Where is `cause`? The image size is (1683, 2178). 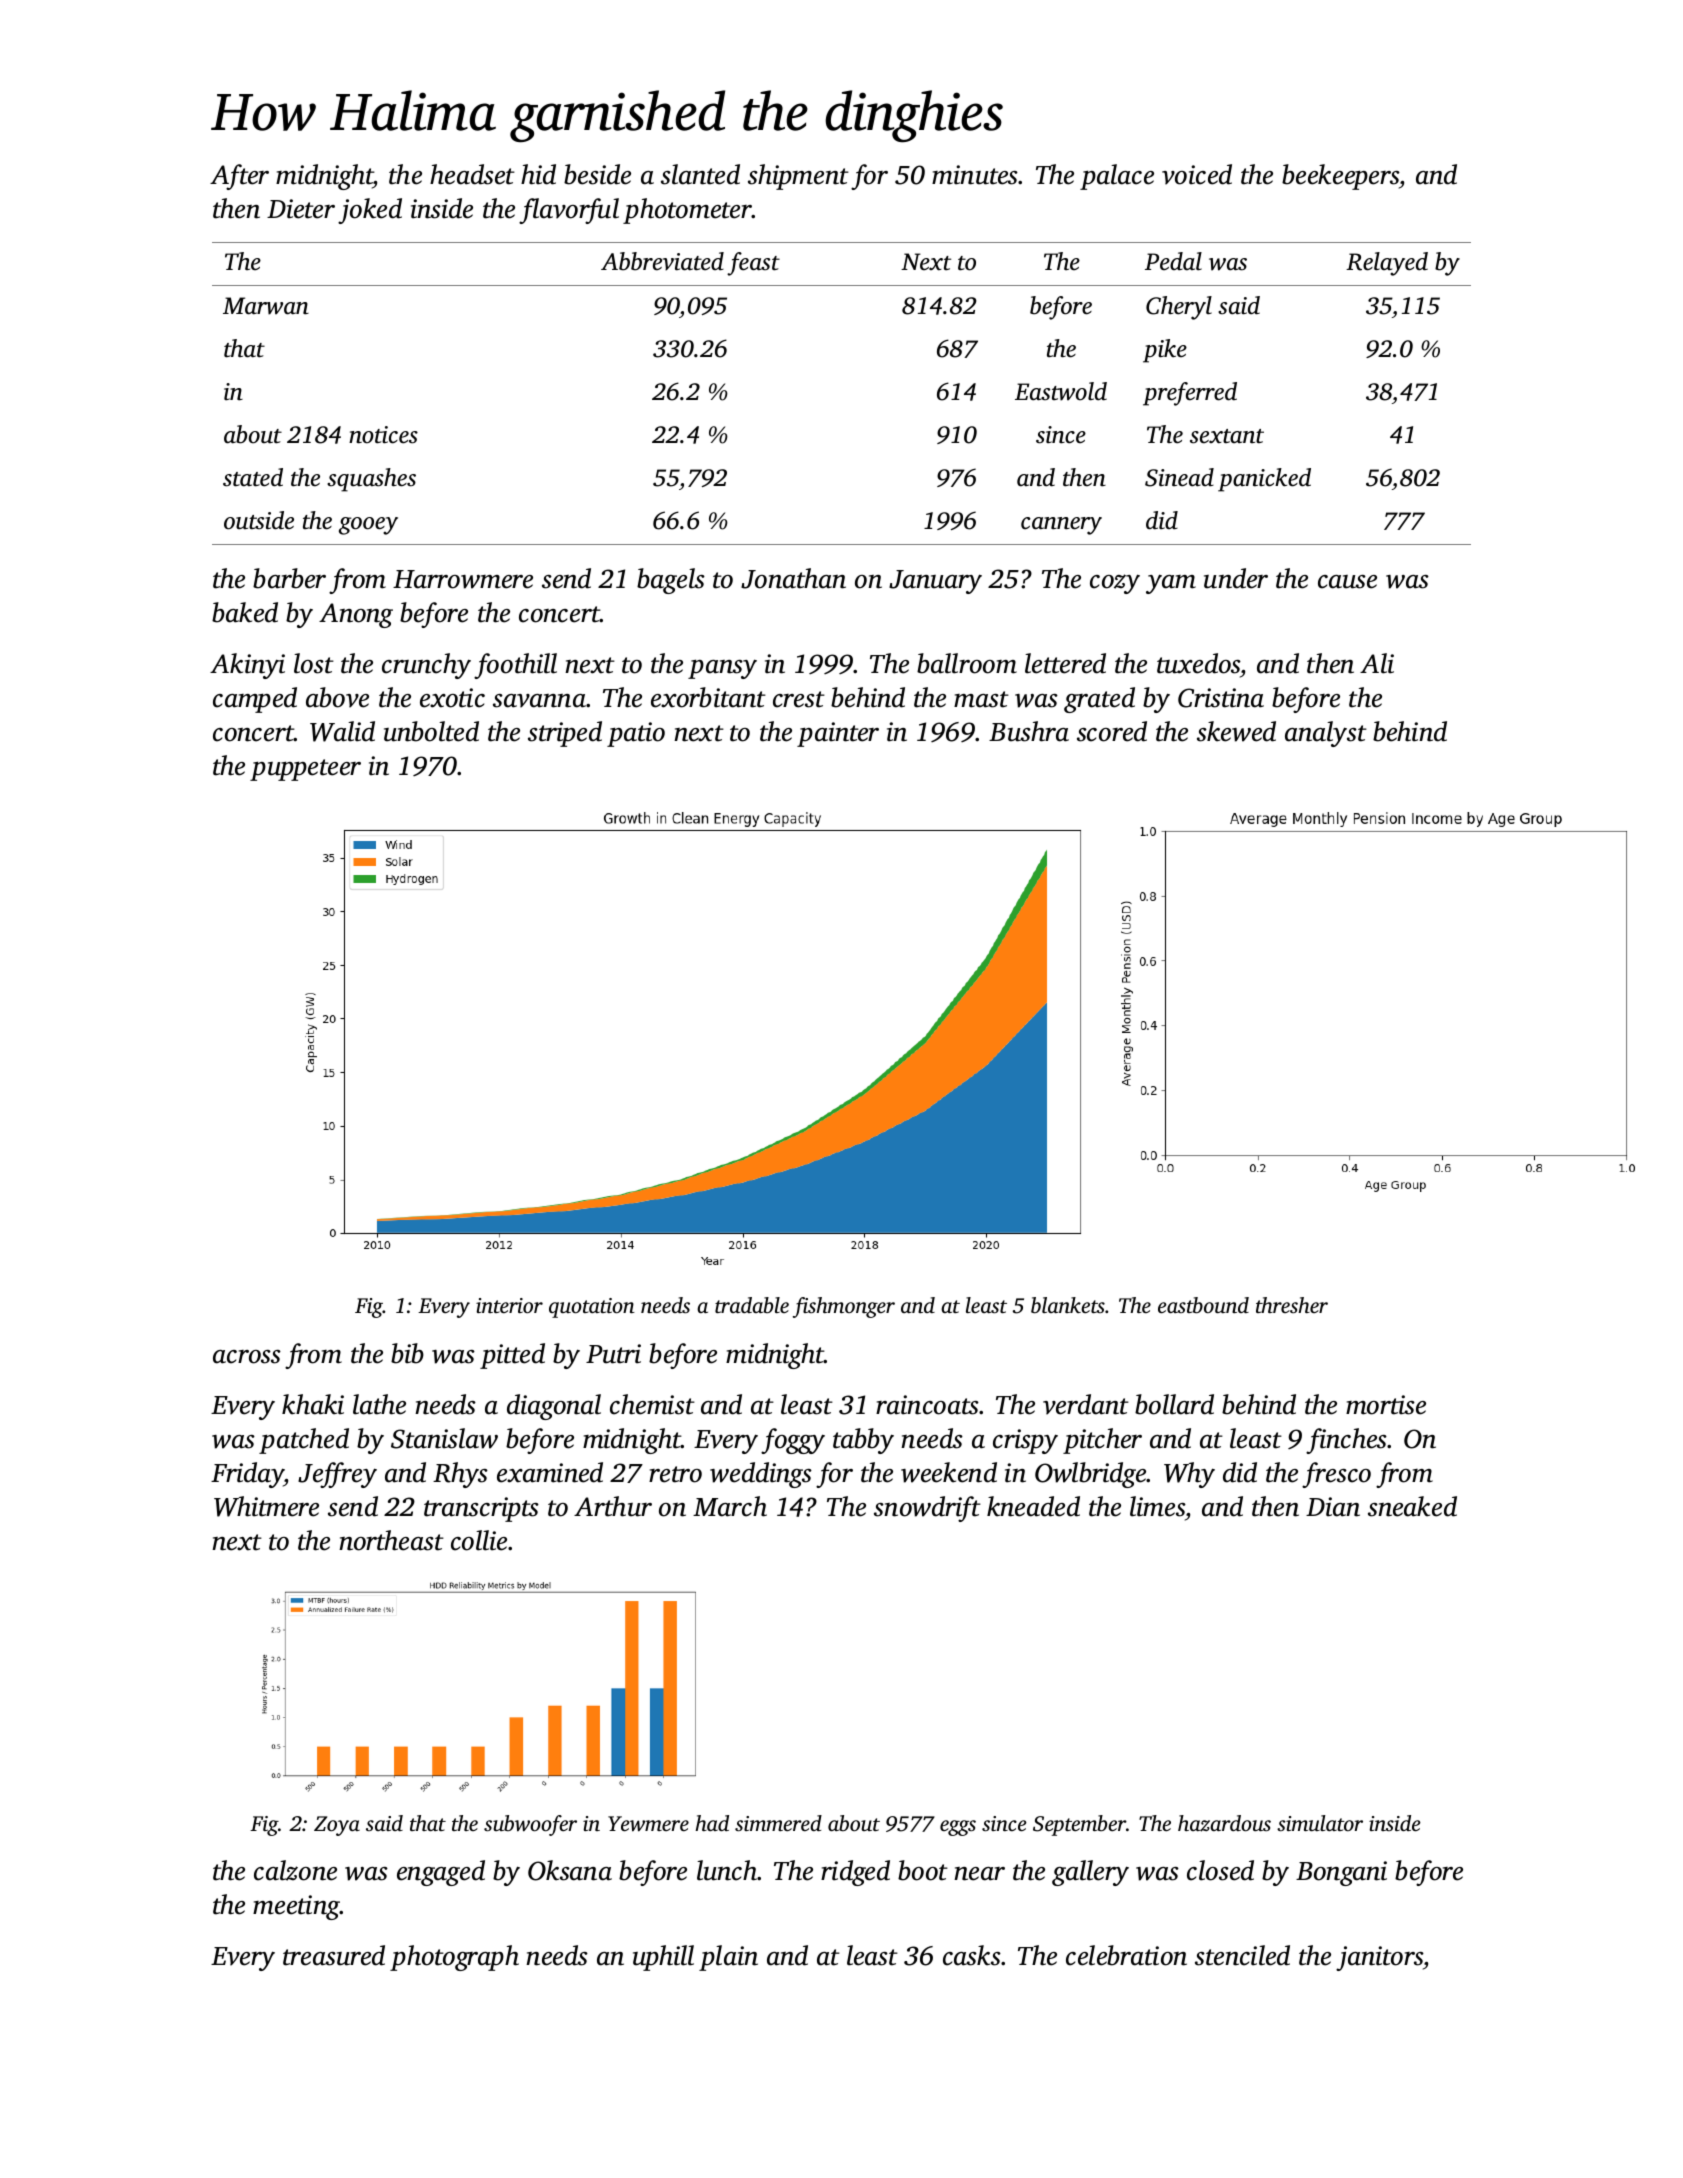 cause is located at coordinates (1347, 582).
